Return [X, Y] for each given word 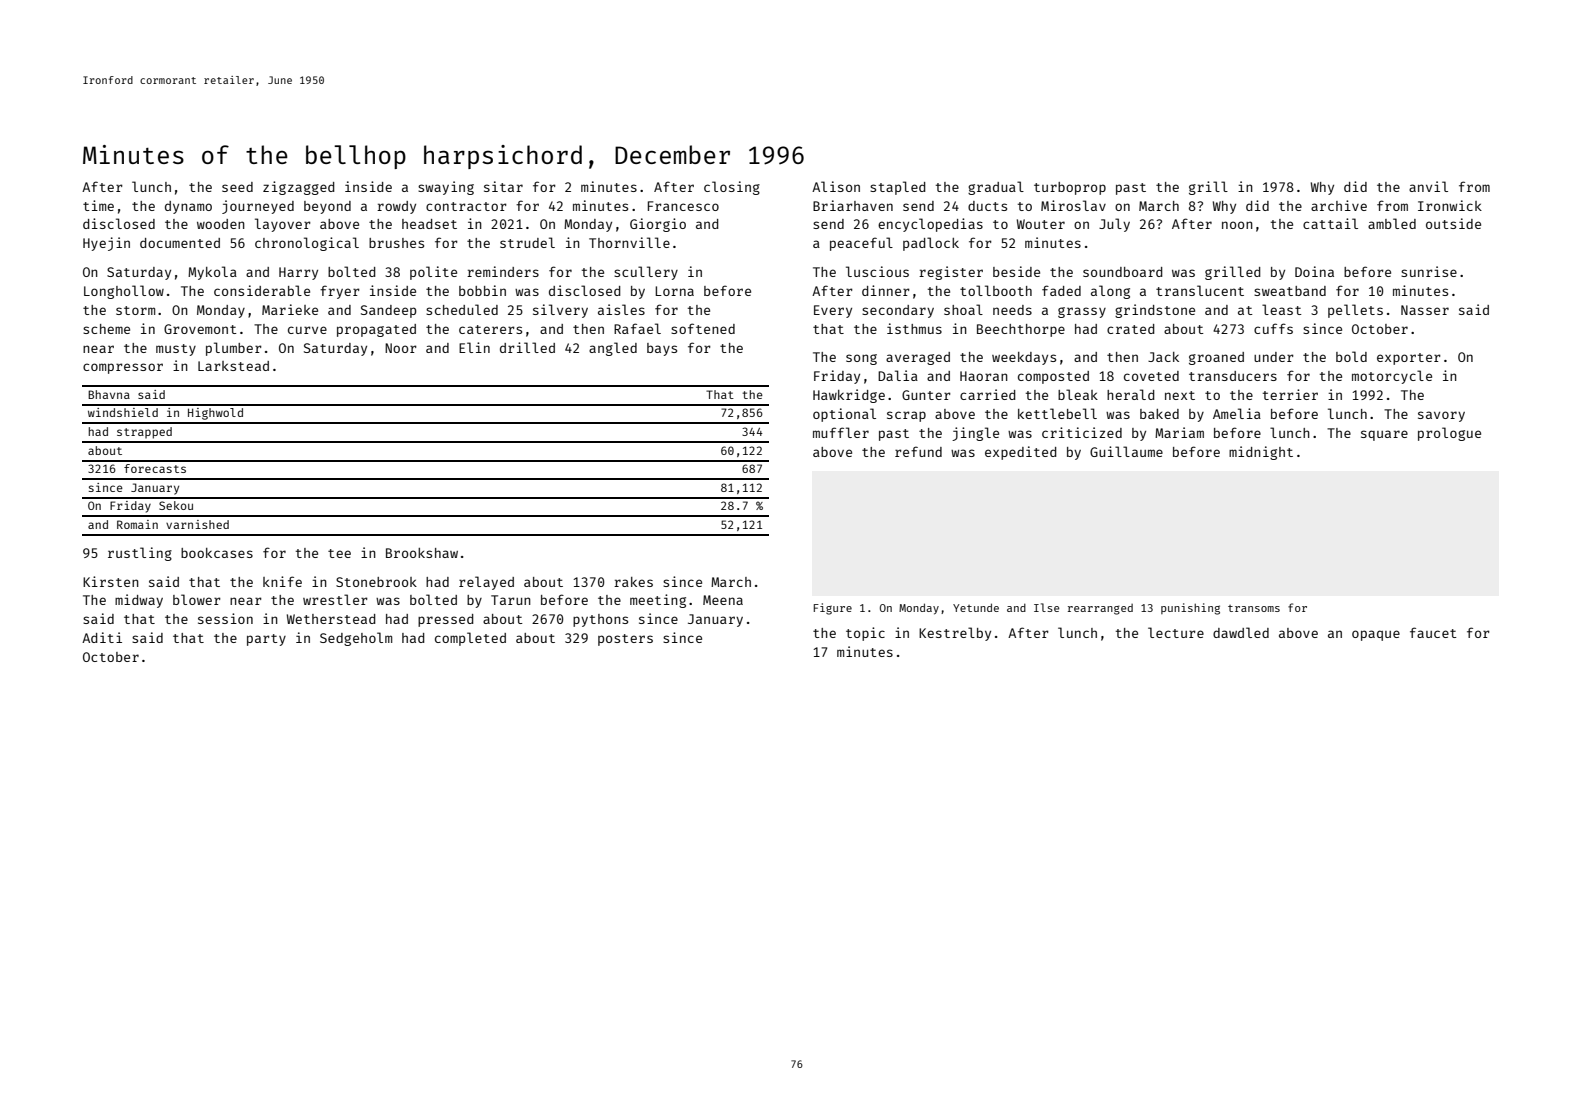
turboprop [1070, 188]
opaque [1376, 635]
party [266, 640]
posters [625, 640]
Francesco [683, 206]
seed [237, 187]
